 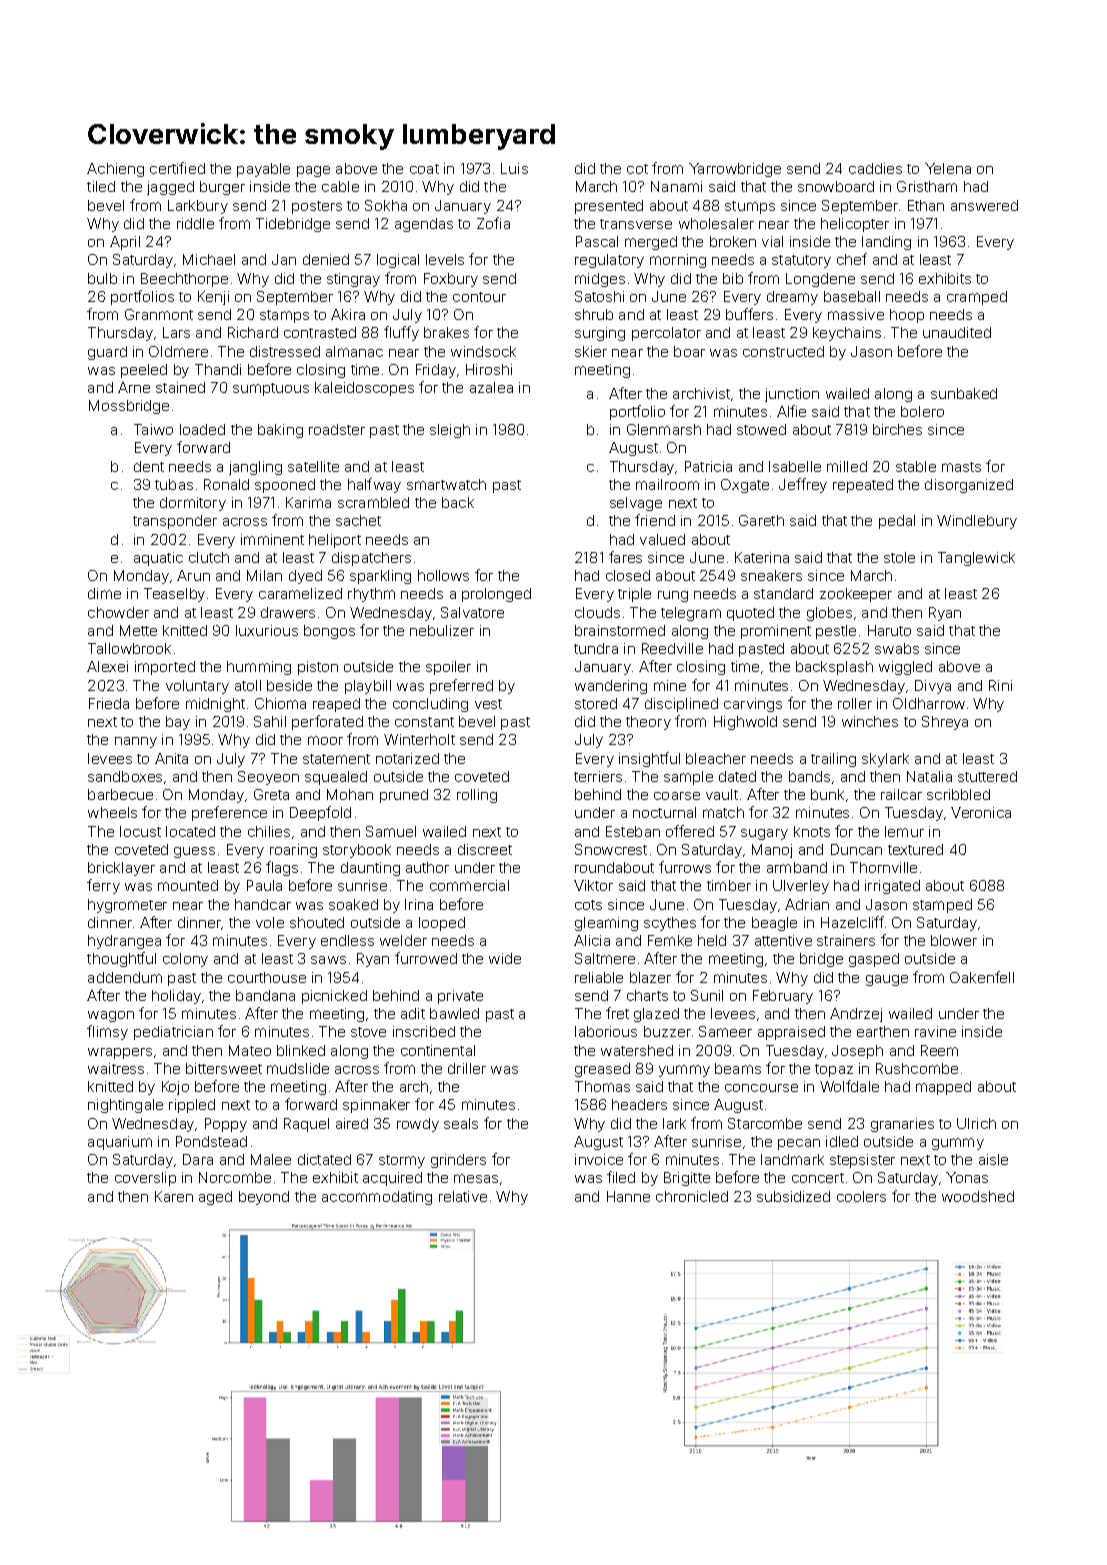 What do you see at coordinates (692, 1196) in the screenshot?
I see `chronicled` at bounding box center [692, 1196].
